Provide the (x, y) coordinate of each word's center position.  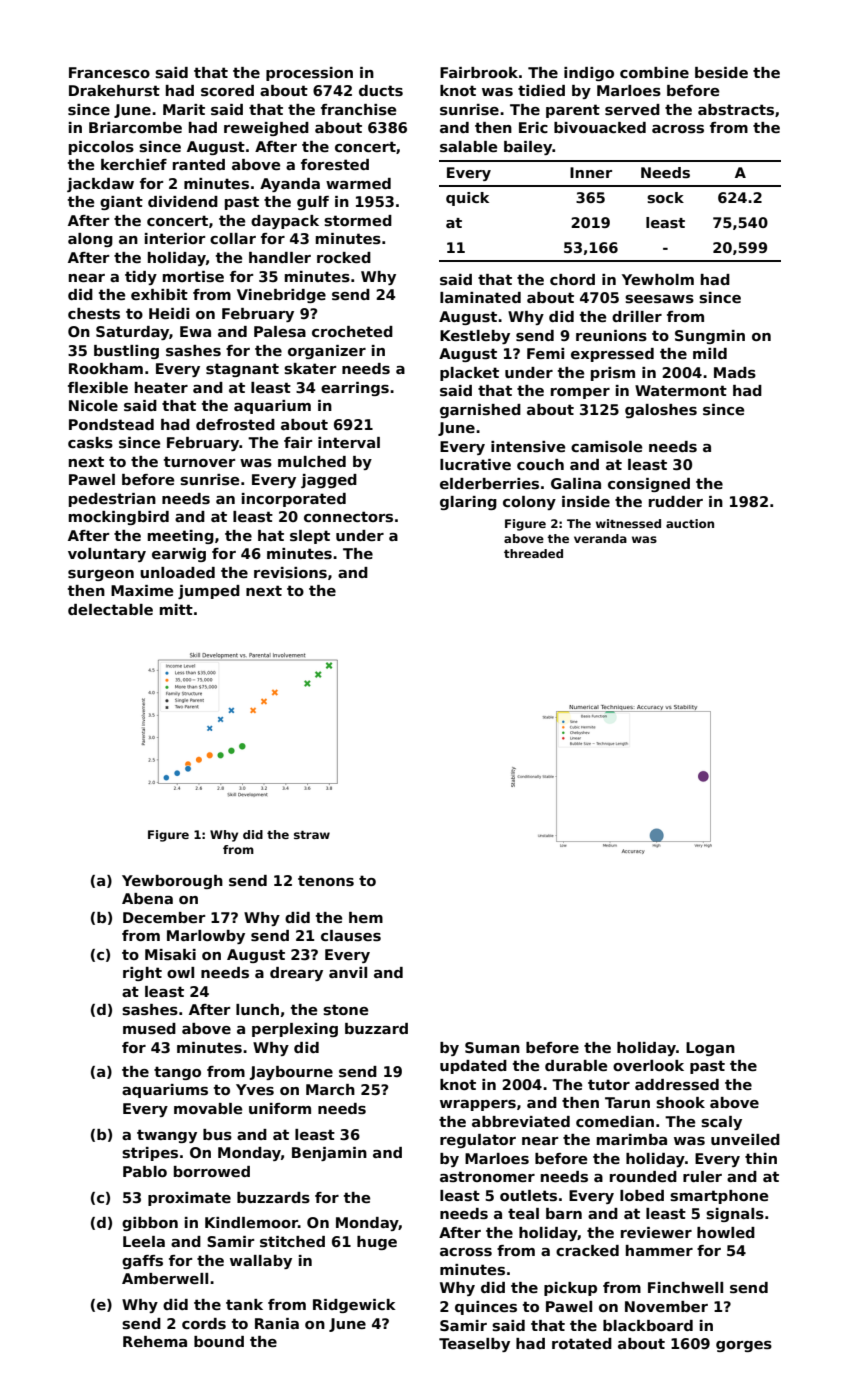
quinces (486, 1308)
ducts (381, 90)
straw (312, 835)
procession (309, 74)
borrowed (212, 1171)
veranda (600, 538)
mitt (176, 609)
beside (721, 73)
